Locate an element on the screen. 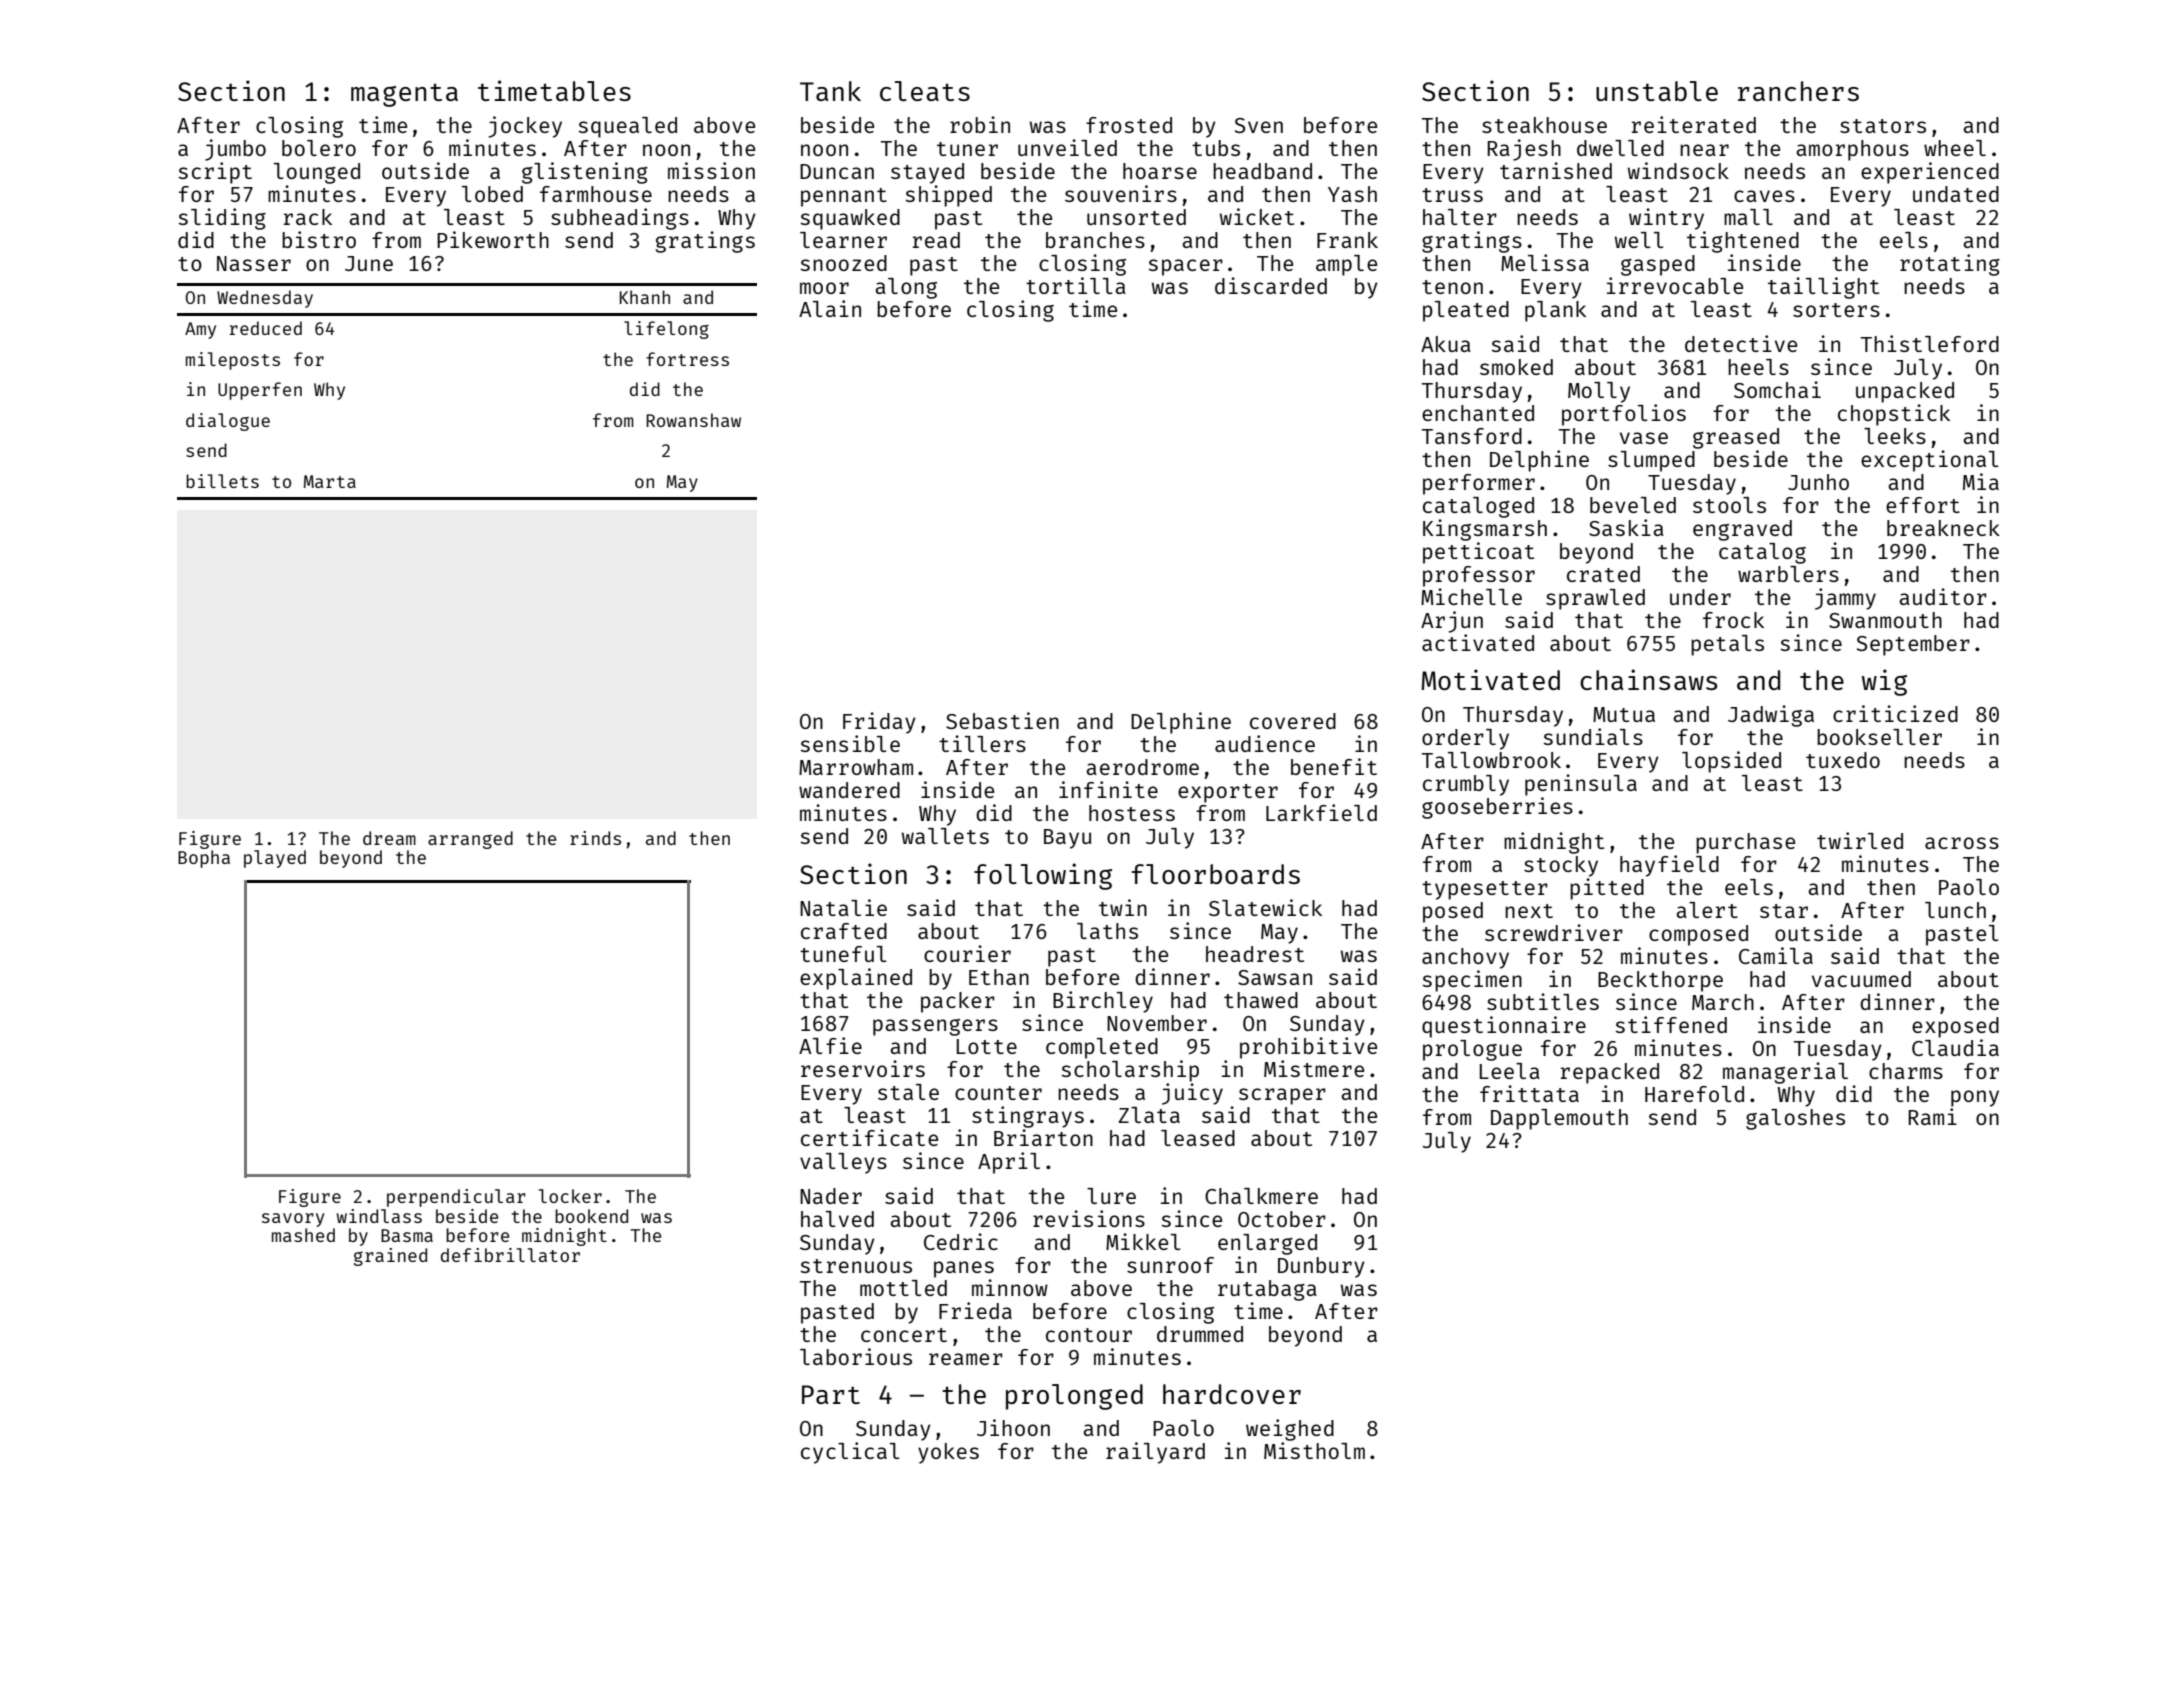 Image resolution: width=2178 pixels, height=1683 pixels. gasped is located at coordinates (1658, 265).
